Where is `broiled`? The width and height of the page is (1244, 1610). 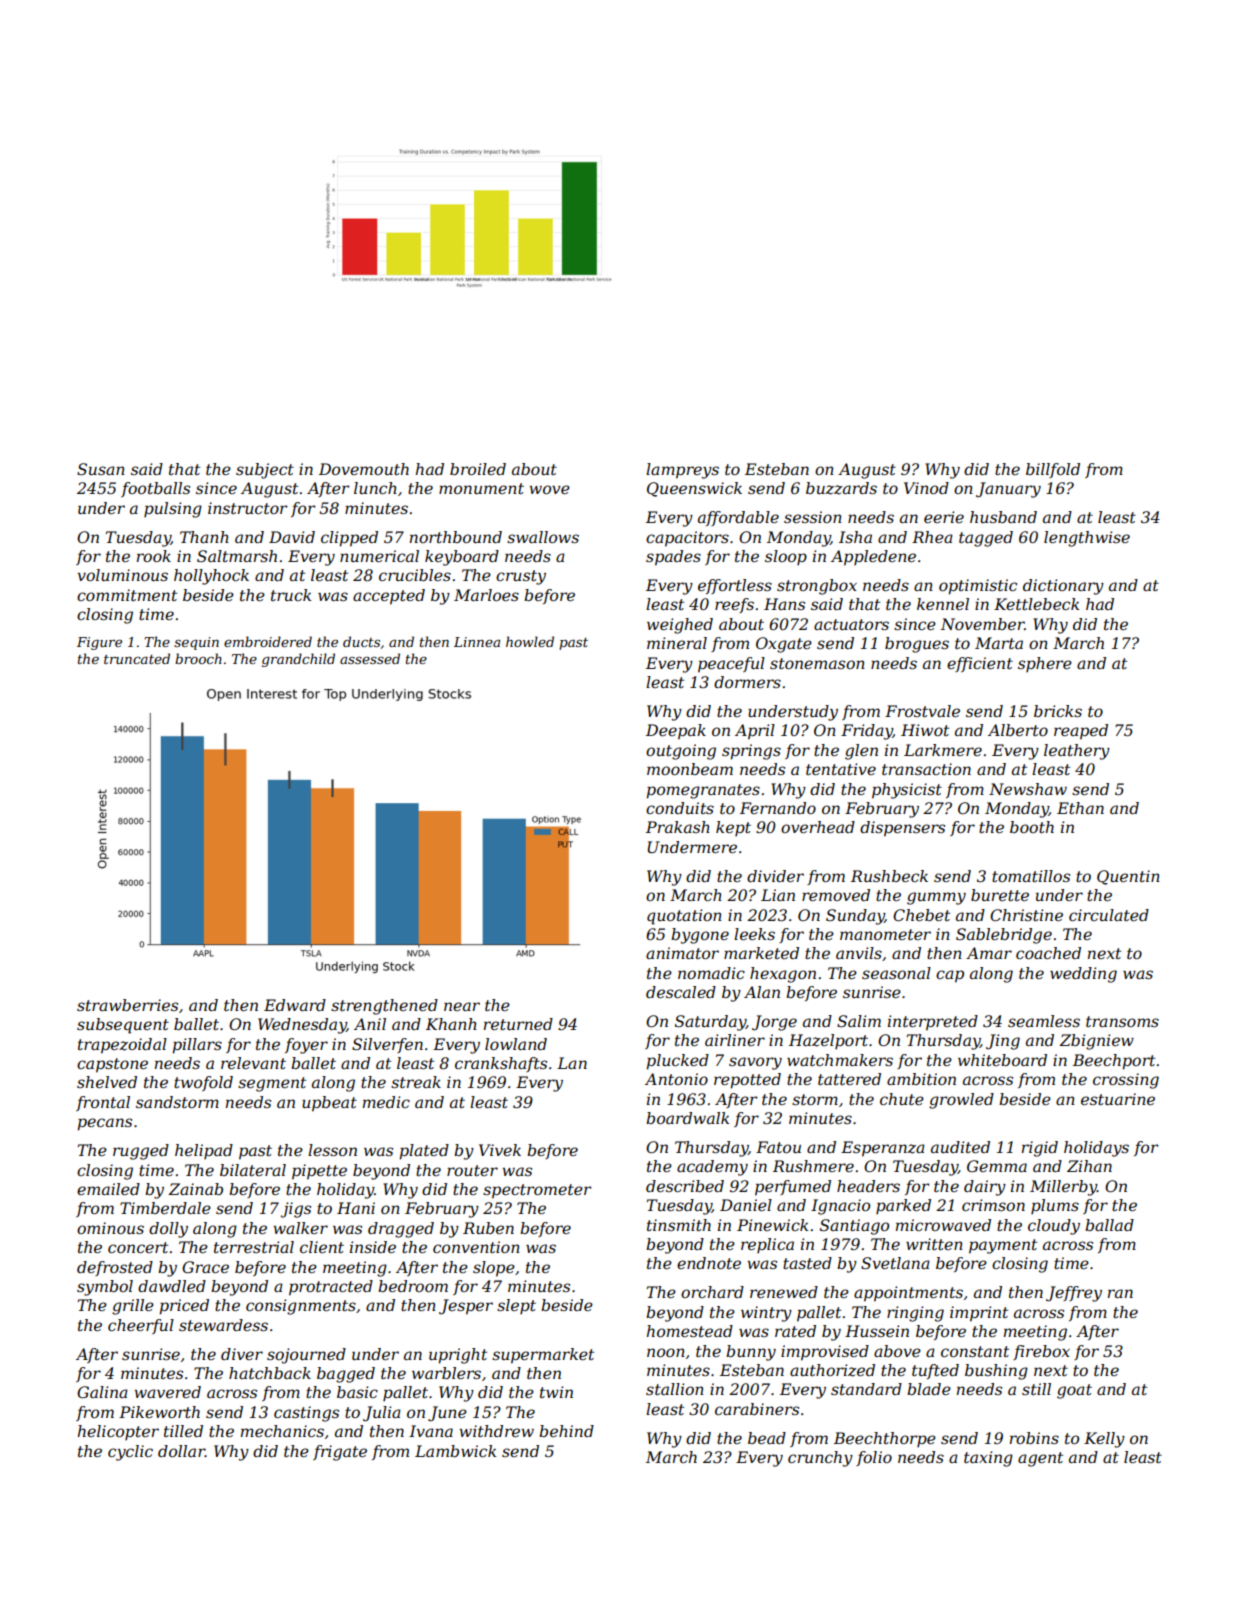
broiled is located at coordinates (478, 469).
